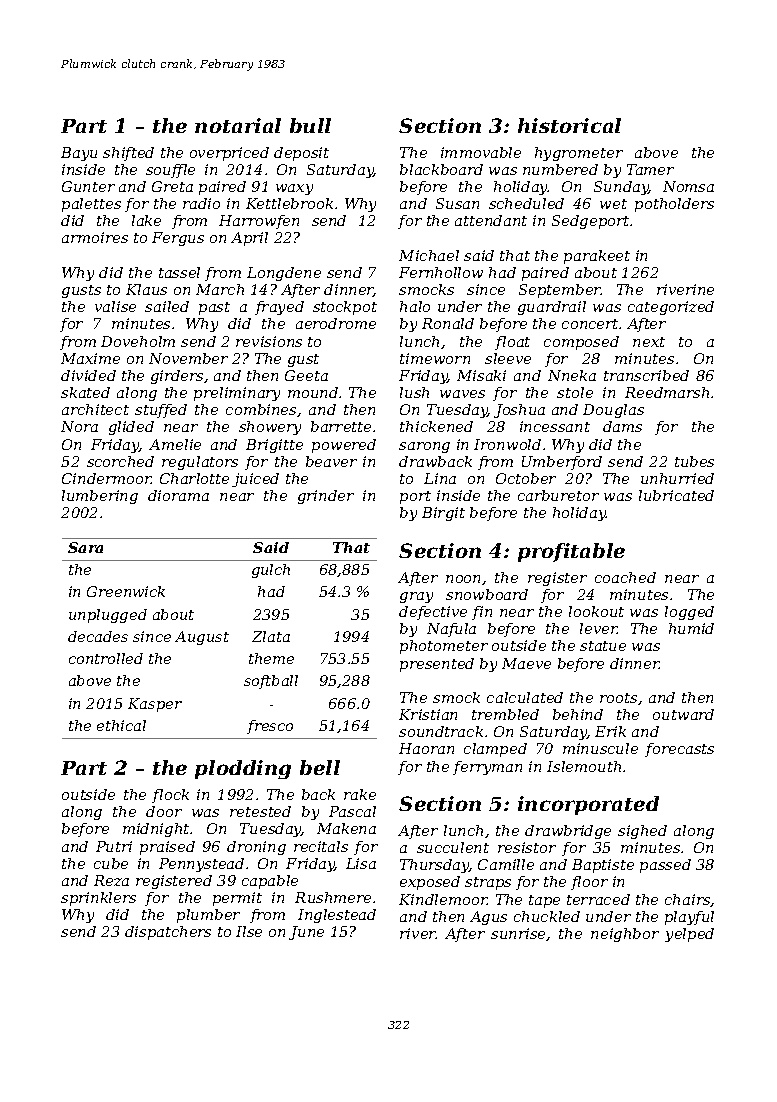  Describe the element at coordinates (679, 750) in the document. I see `forecasts` at that location.
